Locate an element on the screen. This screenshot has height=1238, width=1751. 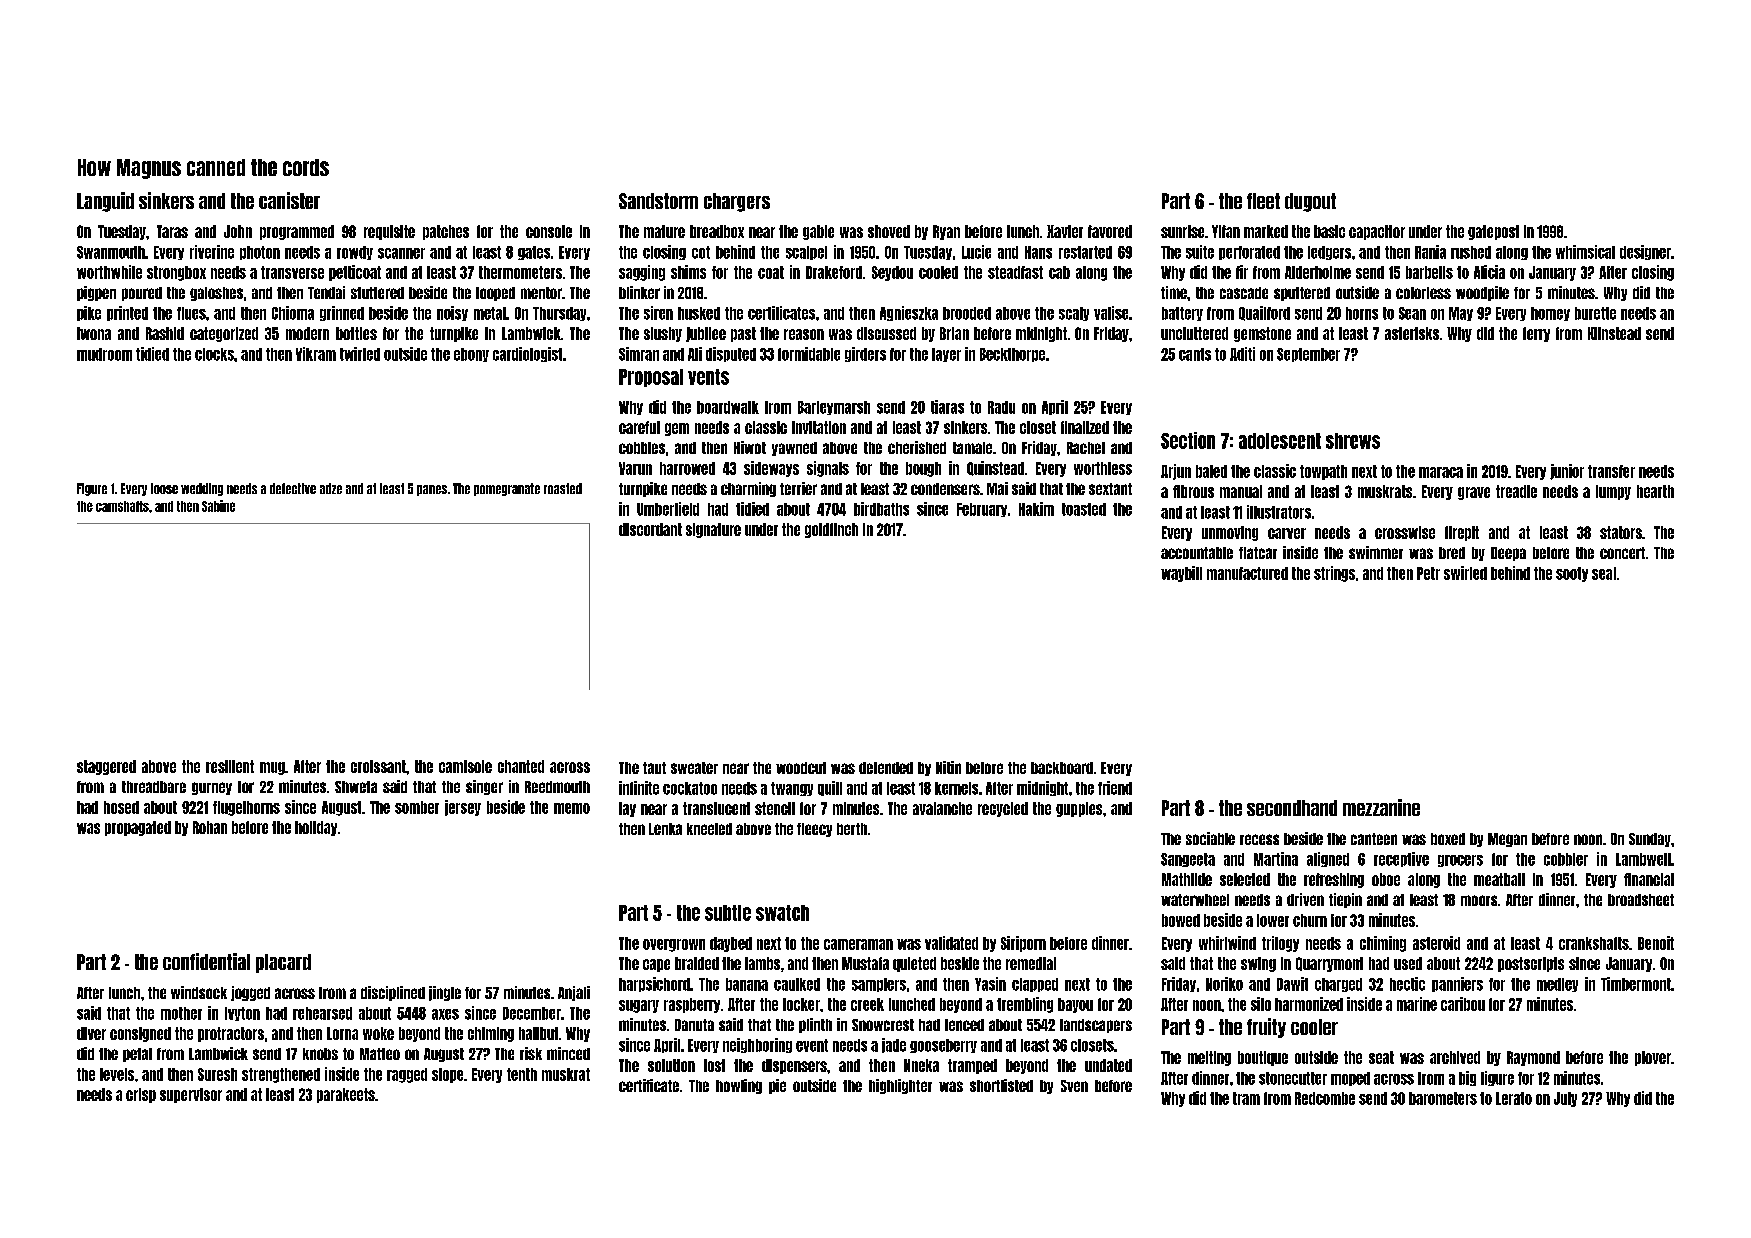
holiday is located at coordinates (316, 828).
